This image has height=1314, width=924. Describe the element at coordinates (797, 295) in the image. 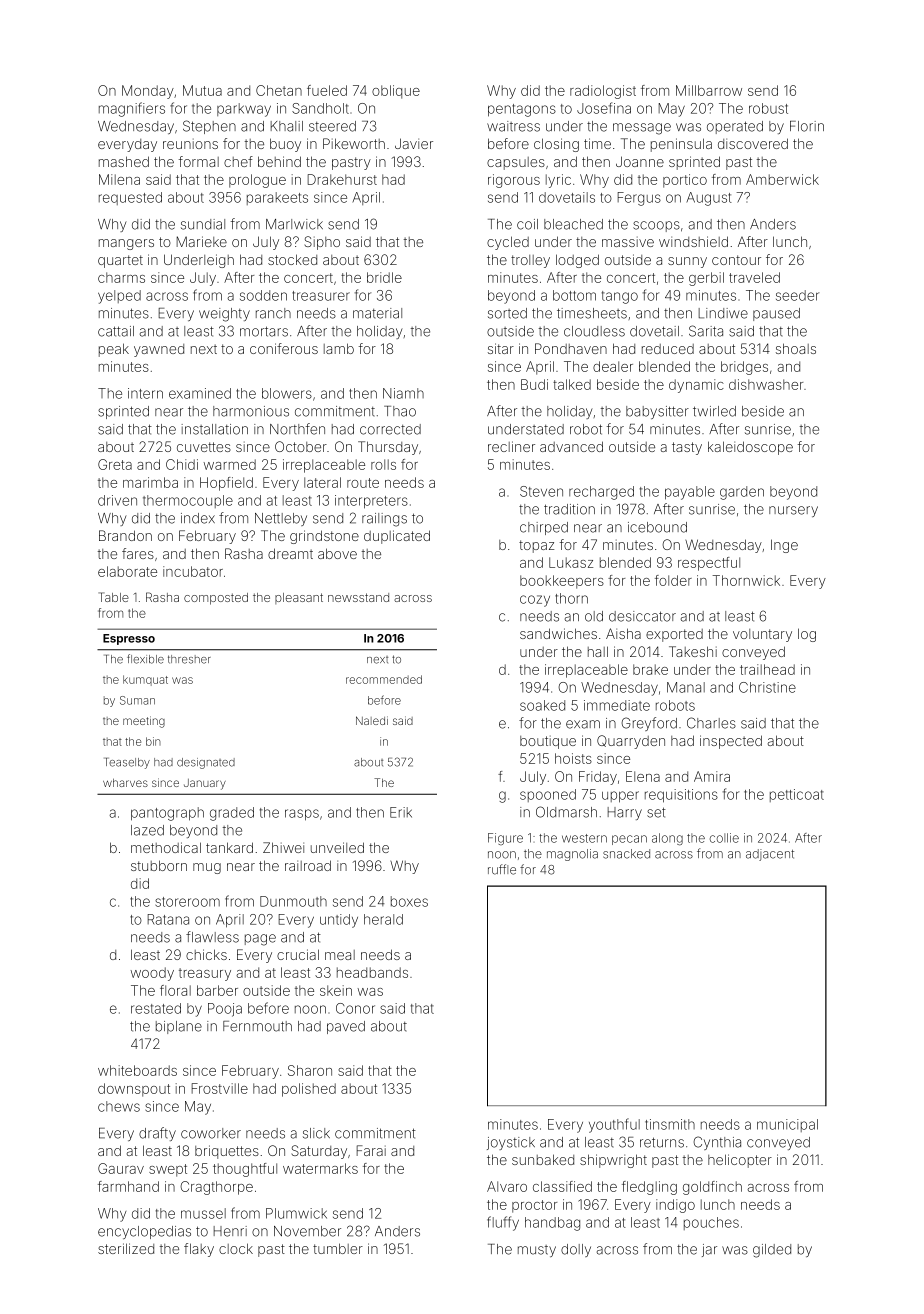

I see `seeder` at that location.
